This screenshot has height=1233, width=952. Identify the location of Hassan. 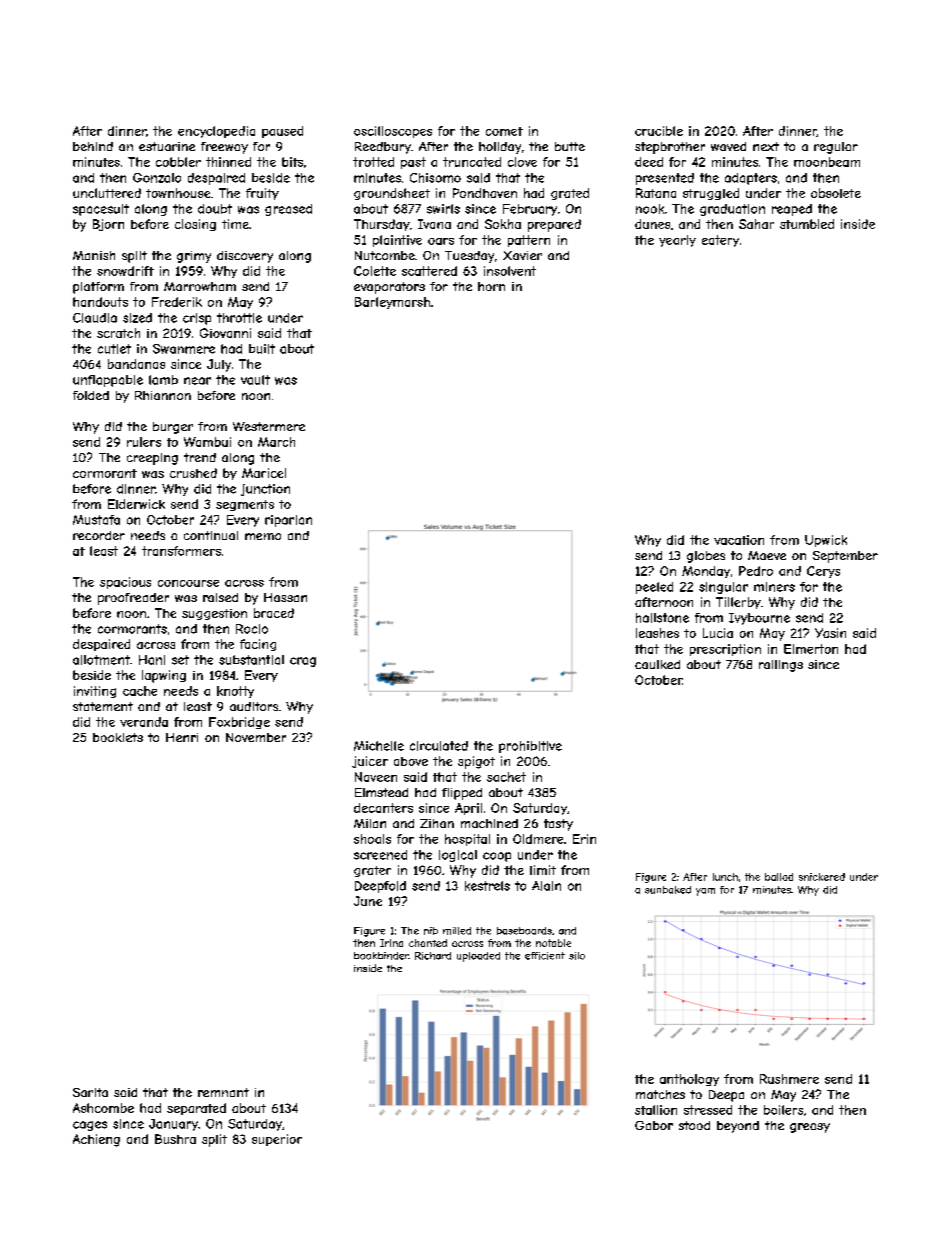
(285, 597).
